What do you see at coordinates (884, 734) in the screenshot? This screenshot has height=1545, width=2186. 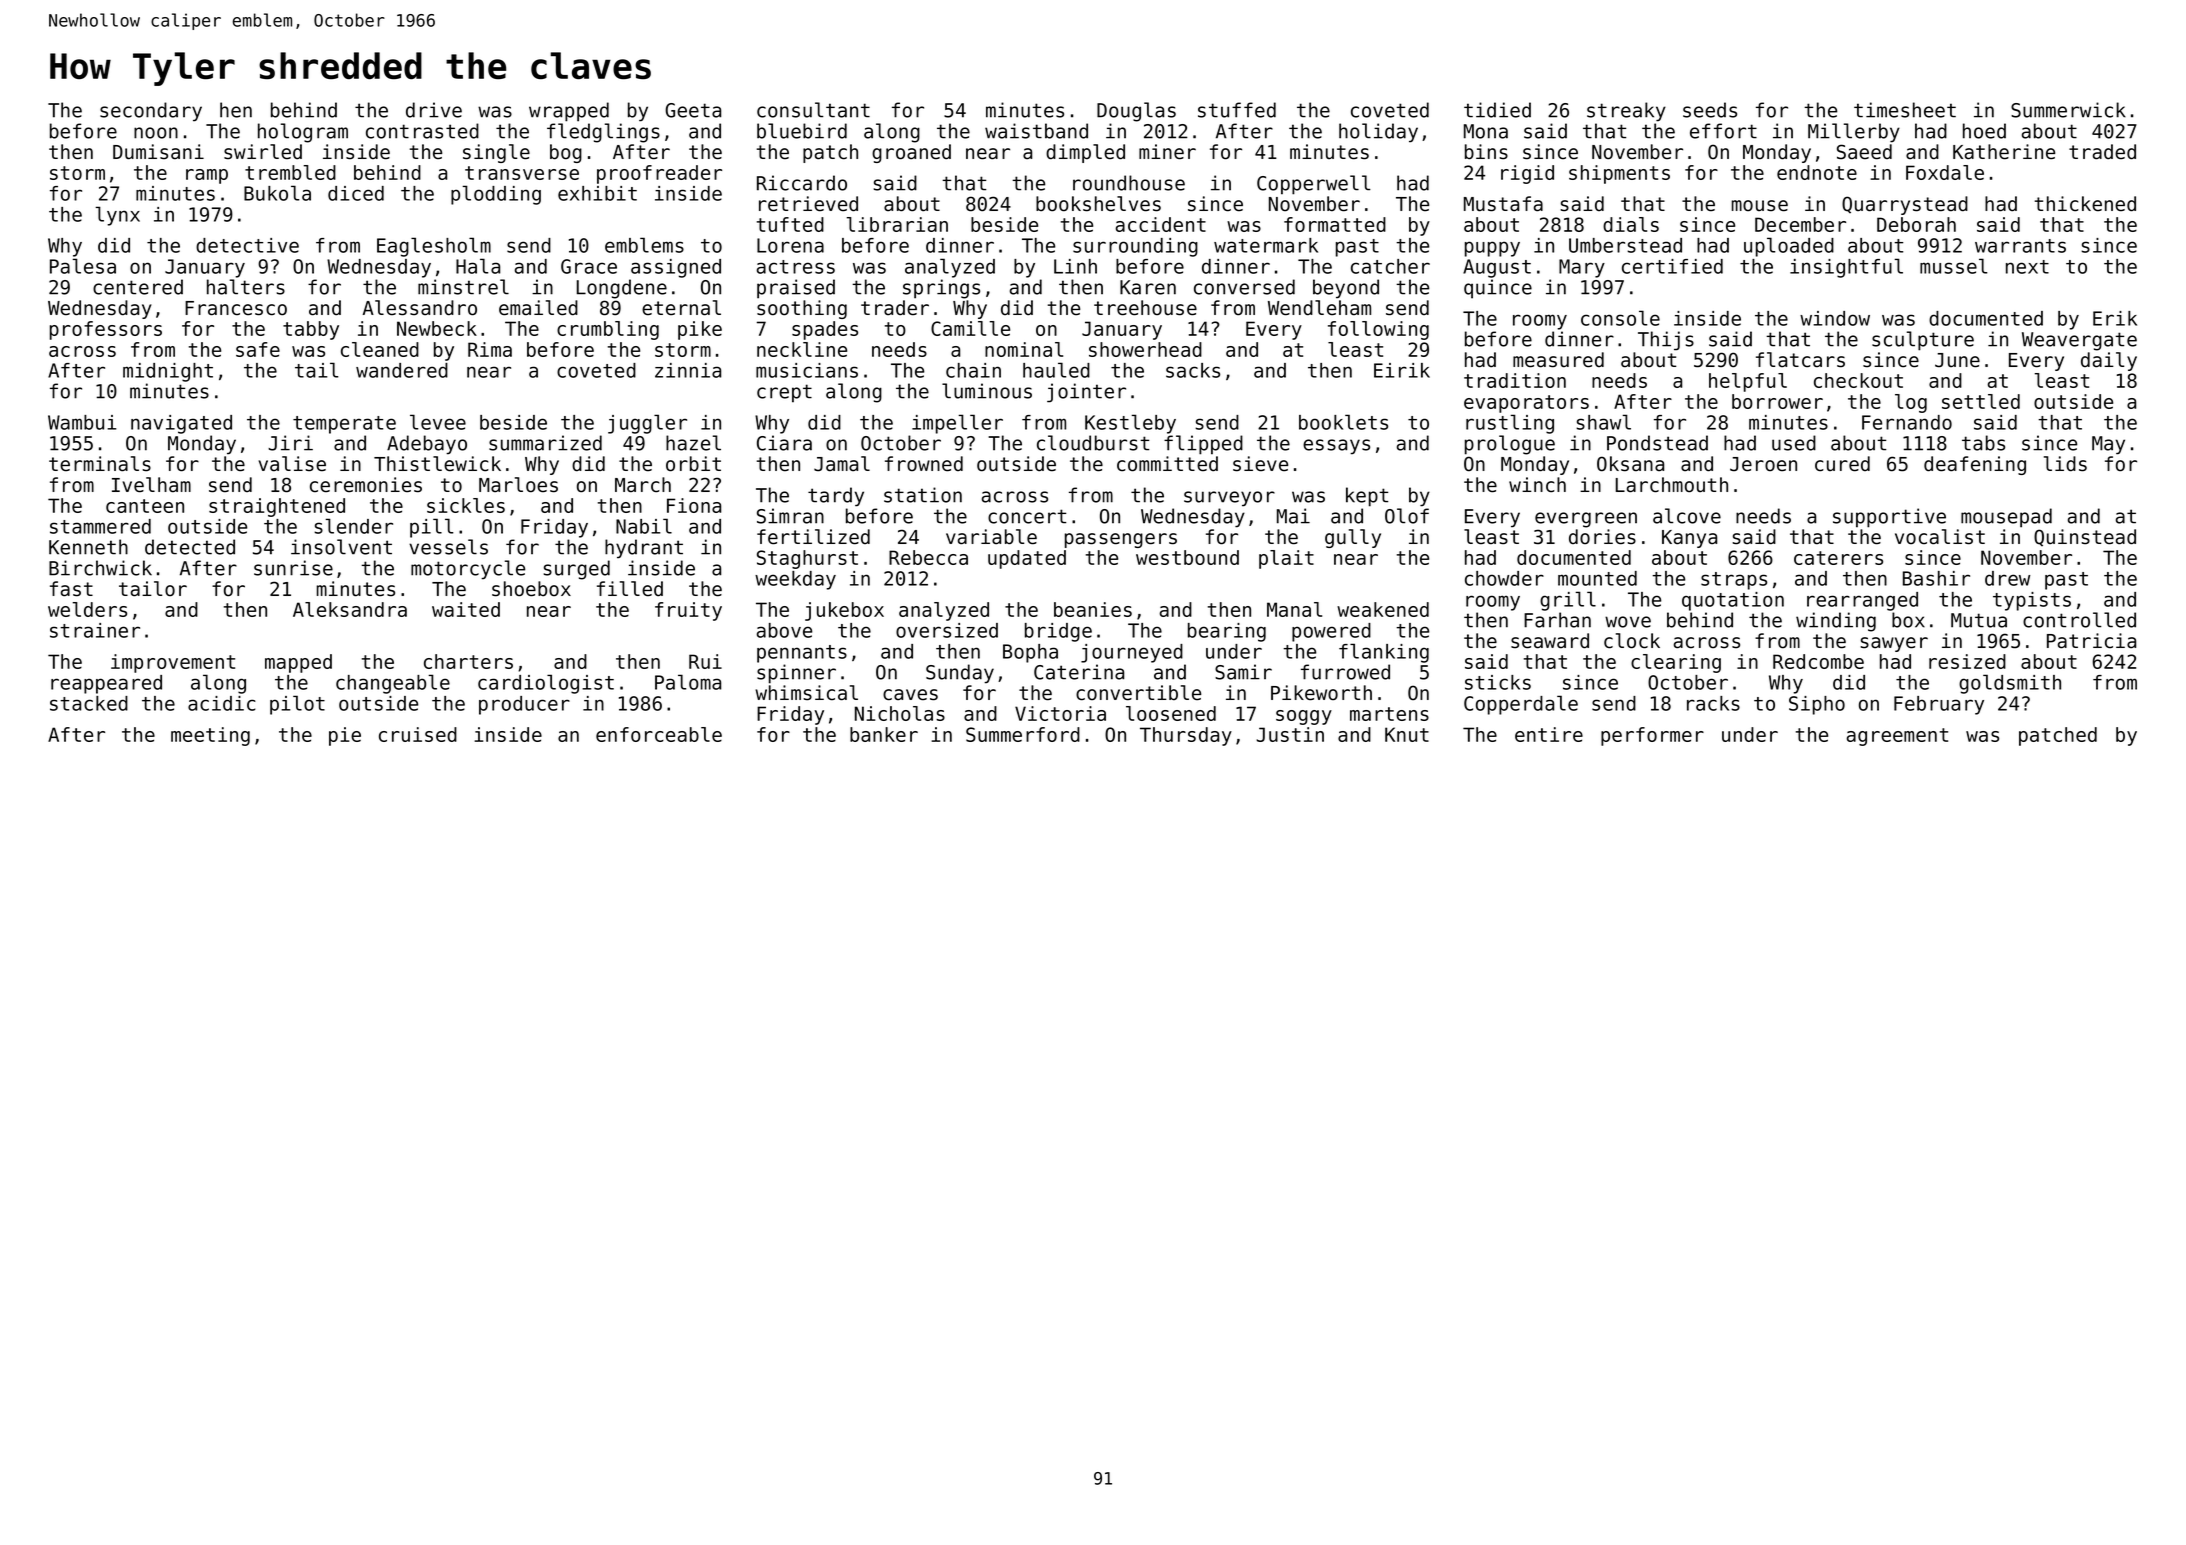 I see `banker` at bounding box center [884, 734].
